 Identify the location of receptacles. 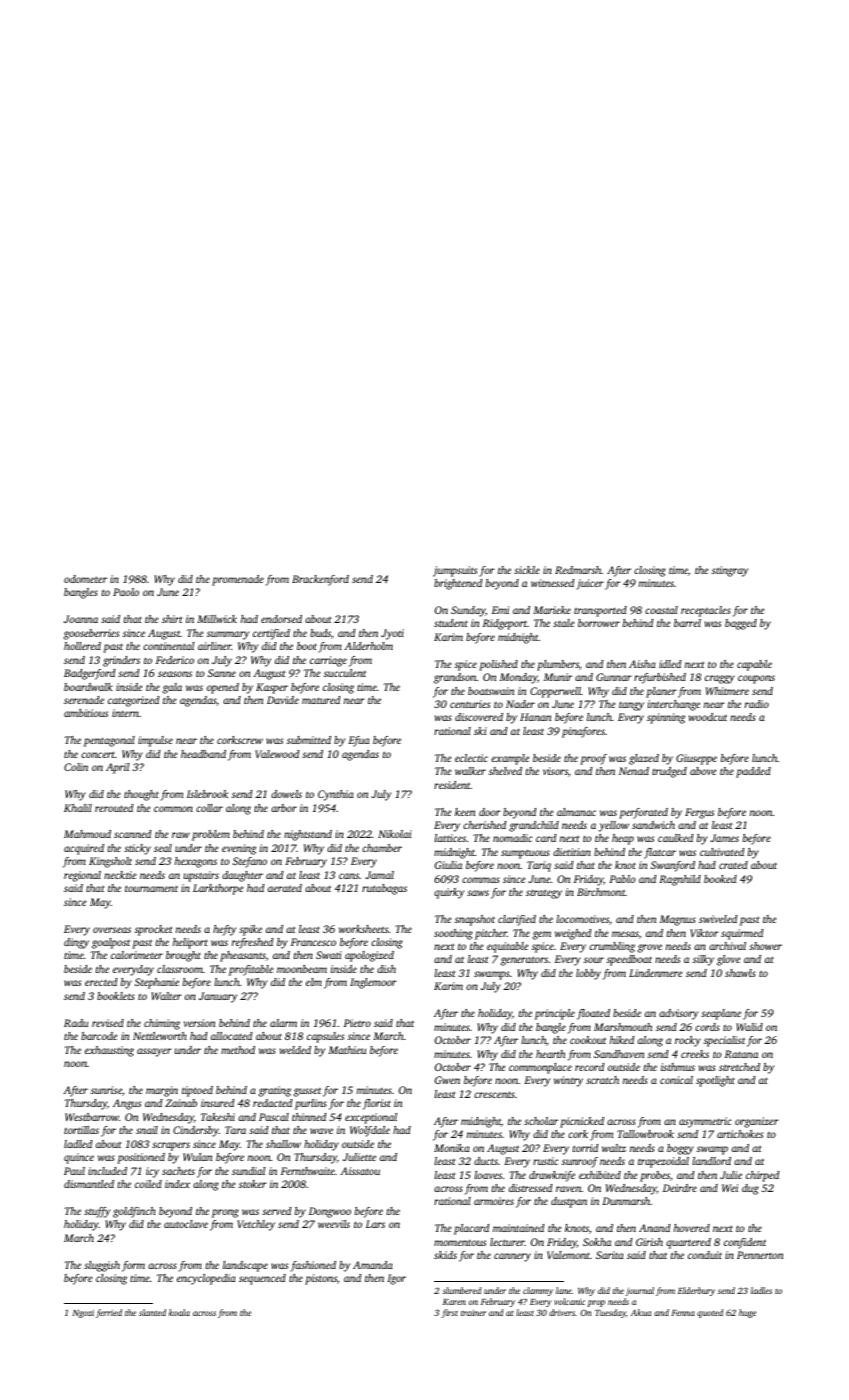
(706, 611).
